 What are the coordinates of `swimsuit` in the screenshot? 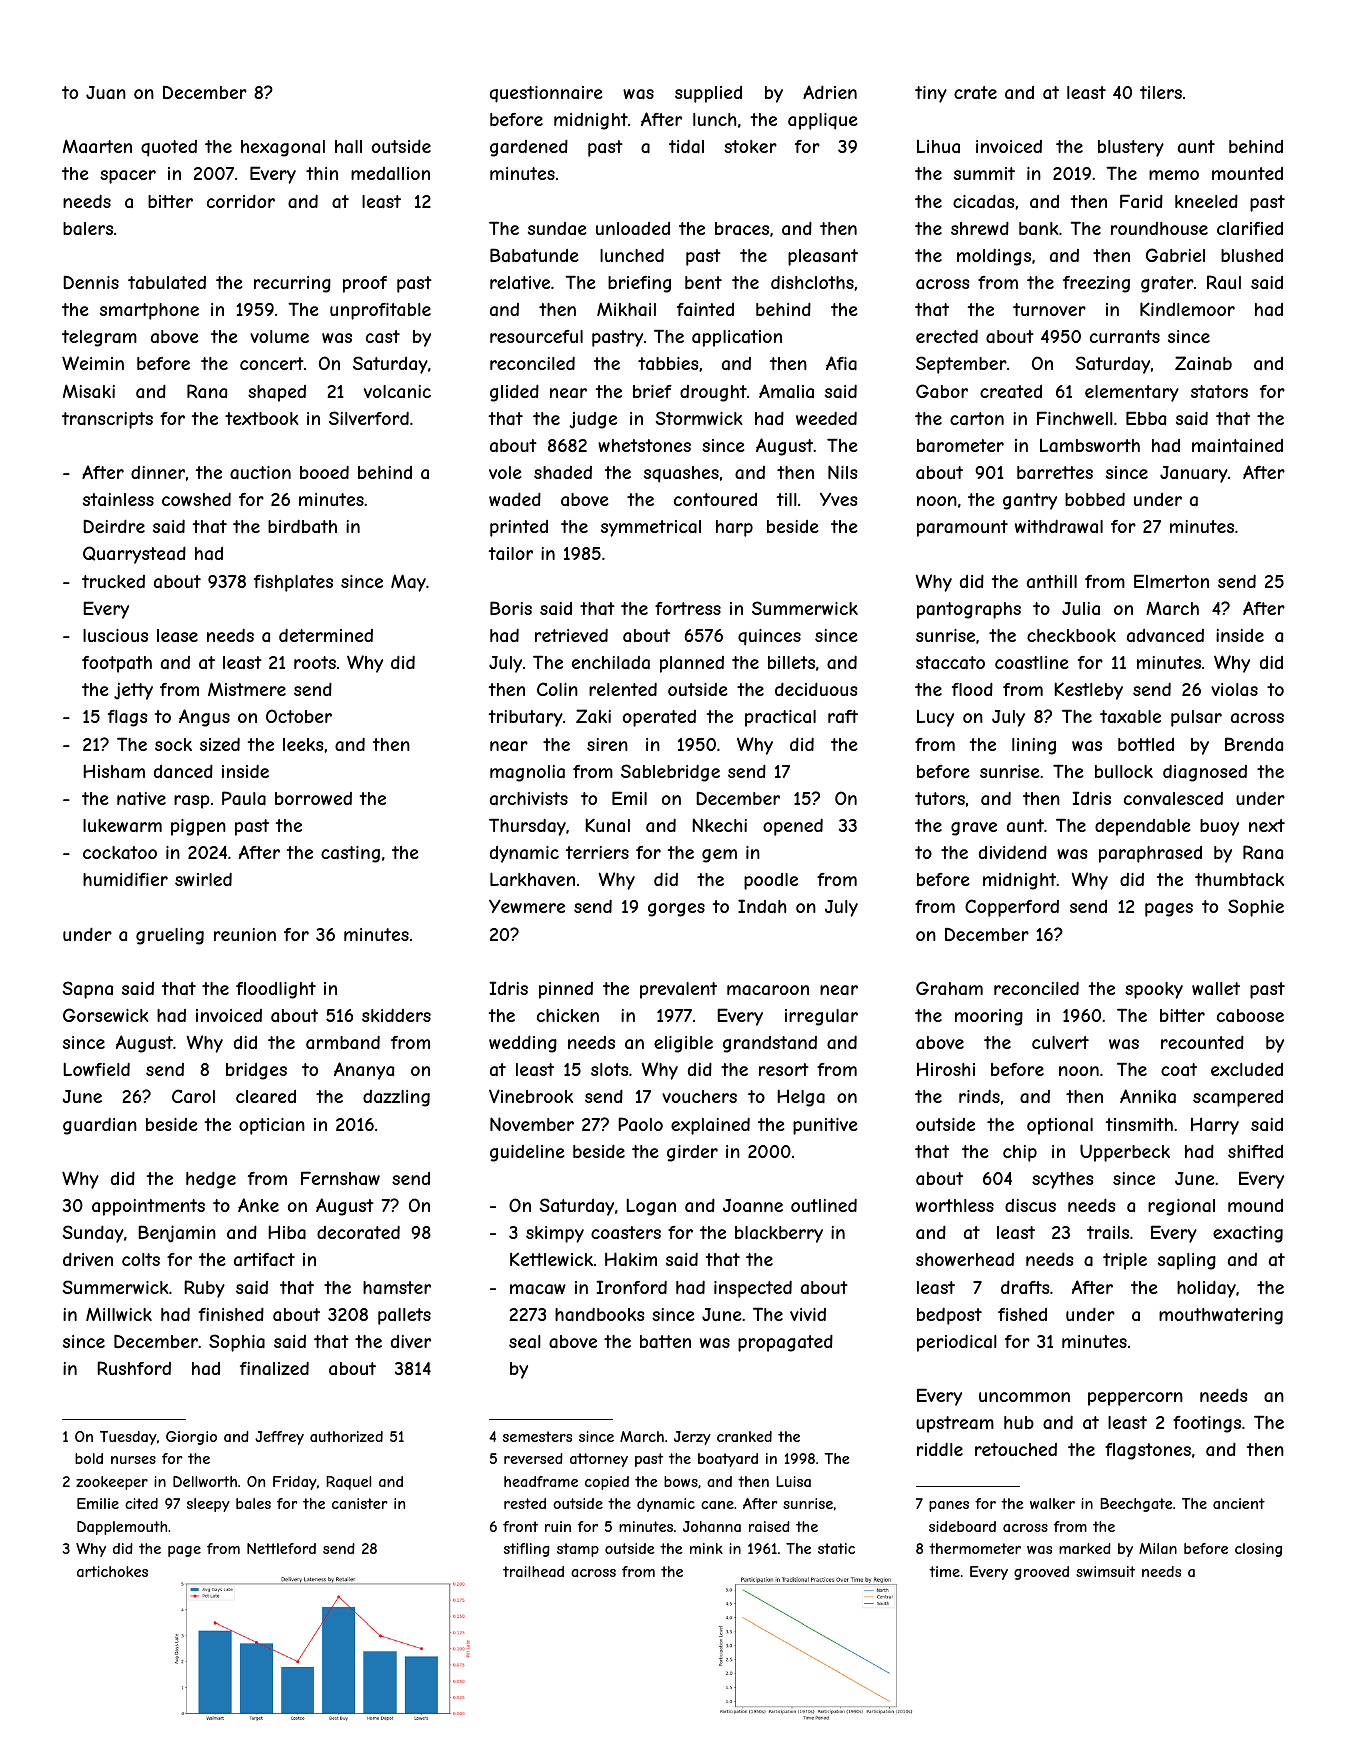 It's located at (1105, 1571).
